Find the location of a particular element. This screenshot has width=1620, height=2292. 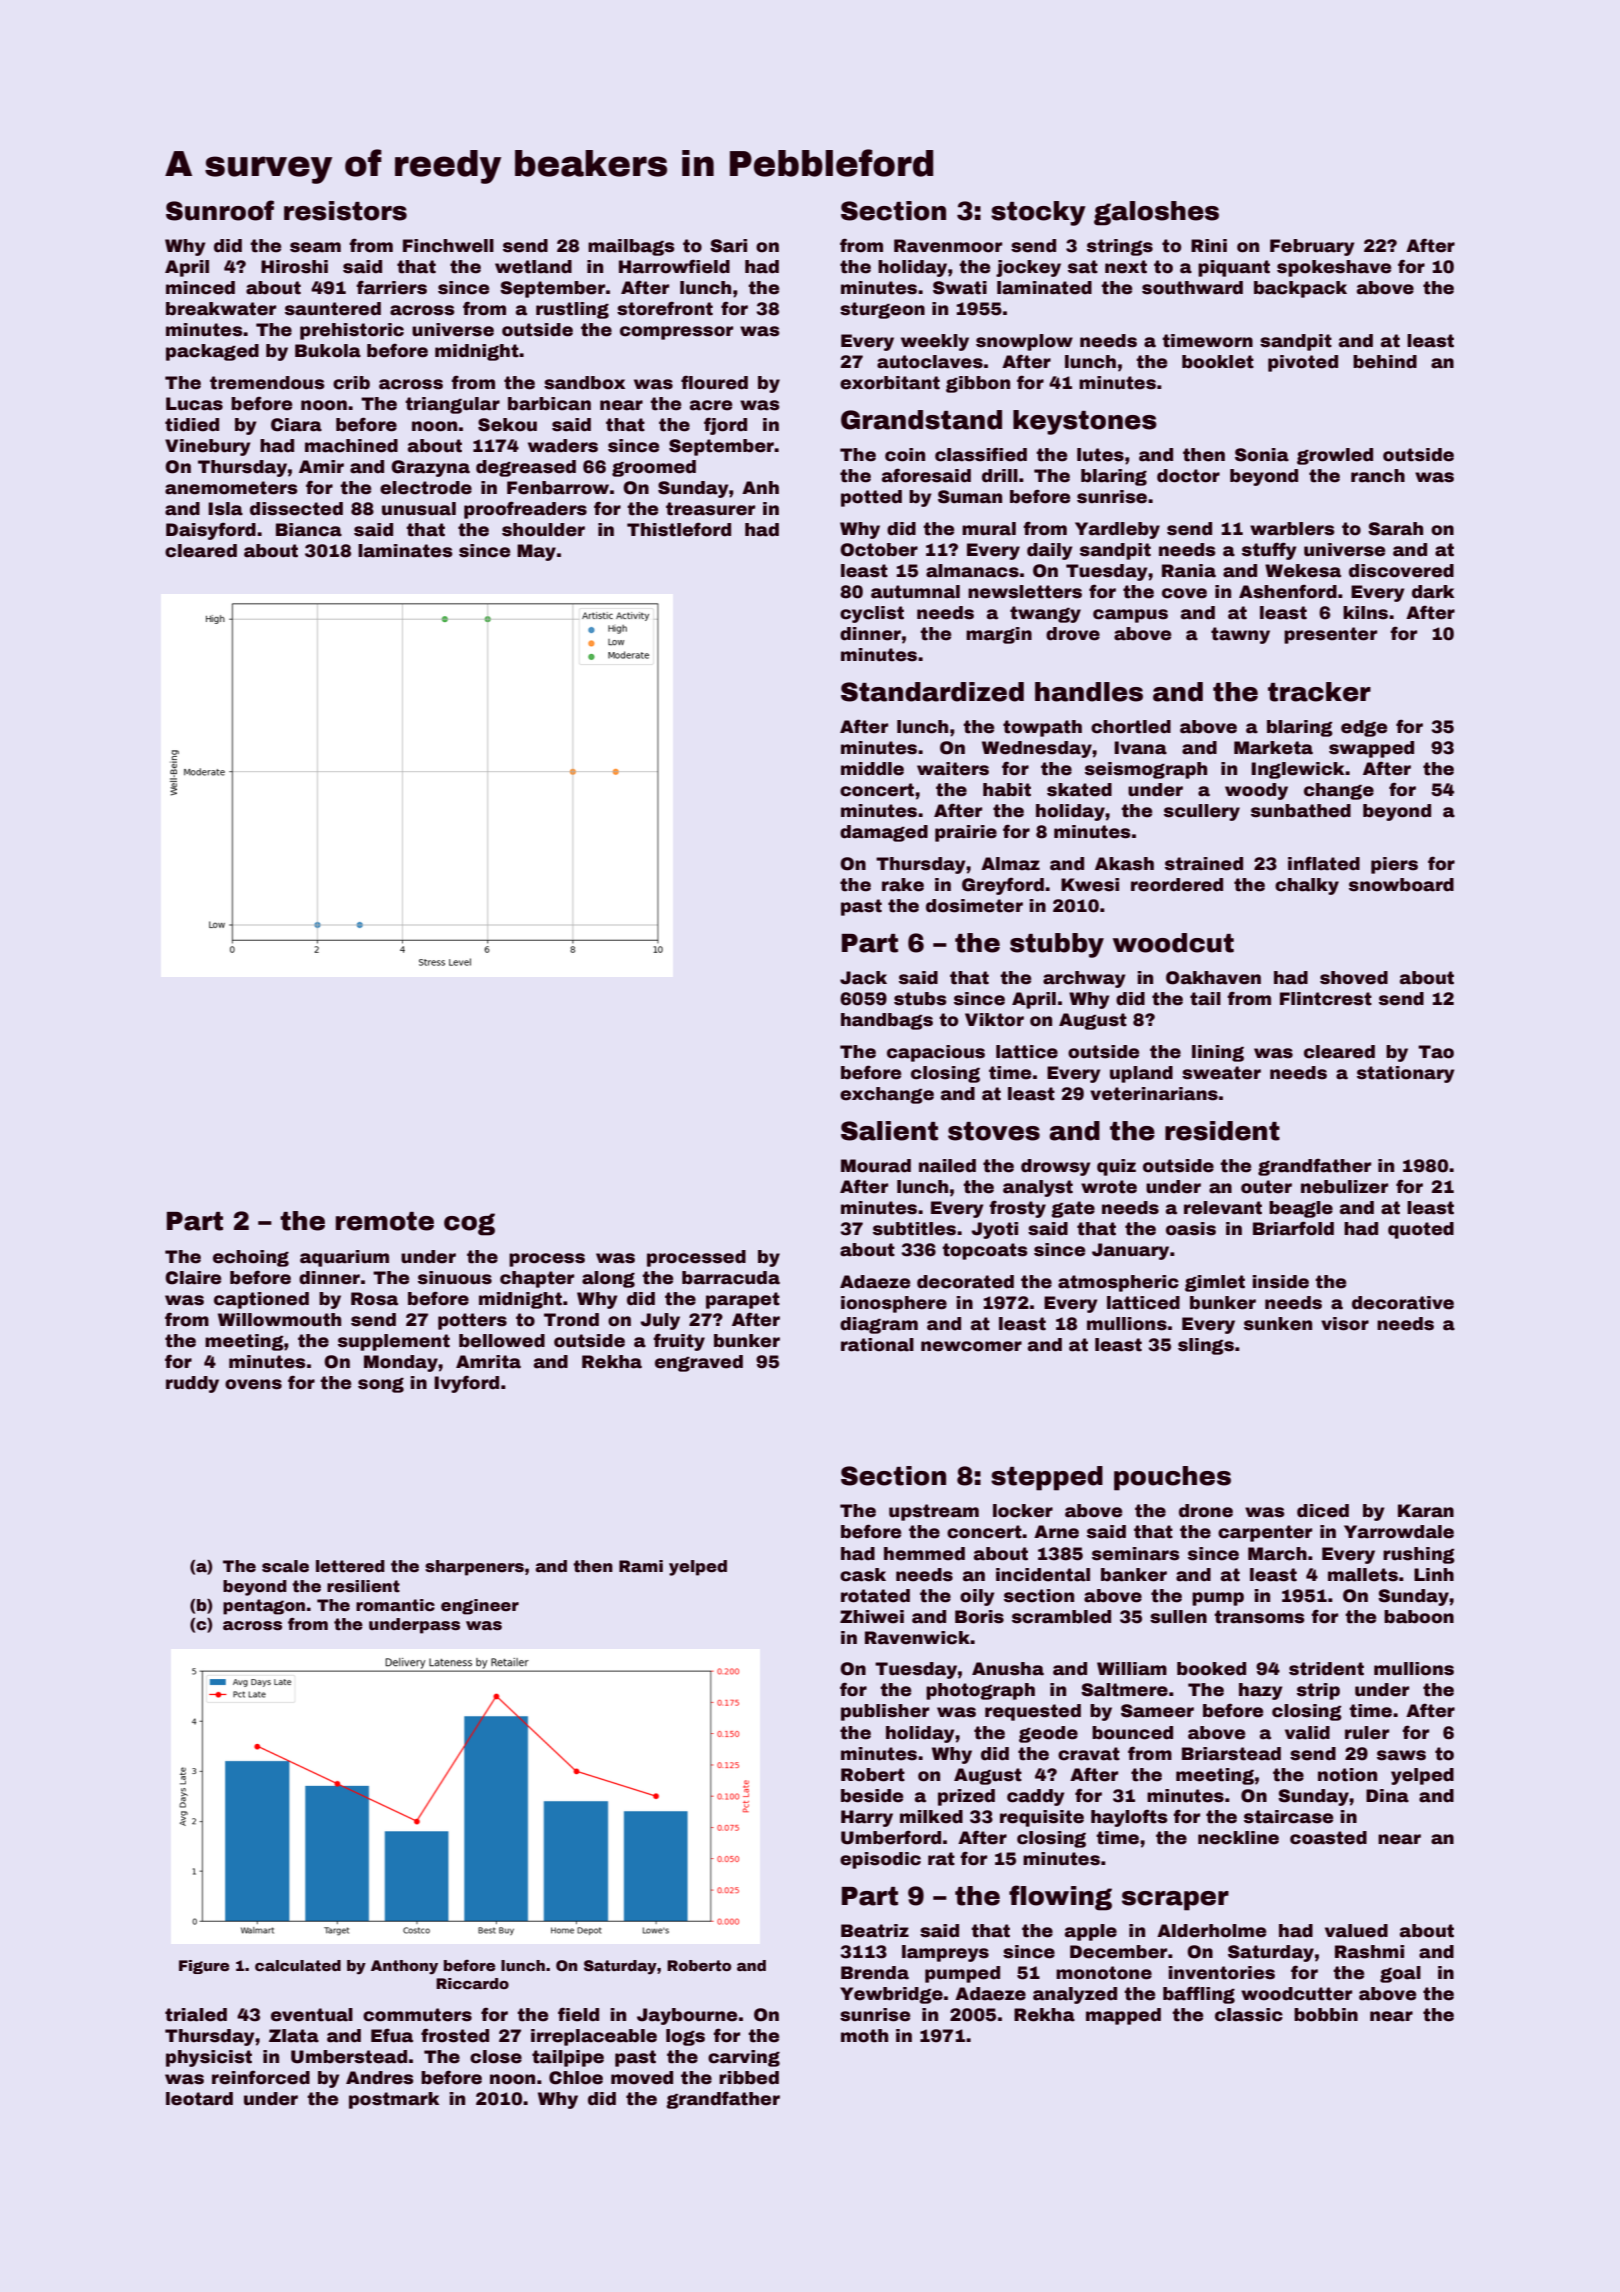

notion is located at coordinates (1347, 1775).
